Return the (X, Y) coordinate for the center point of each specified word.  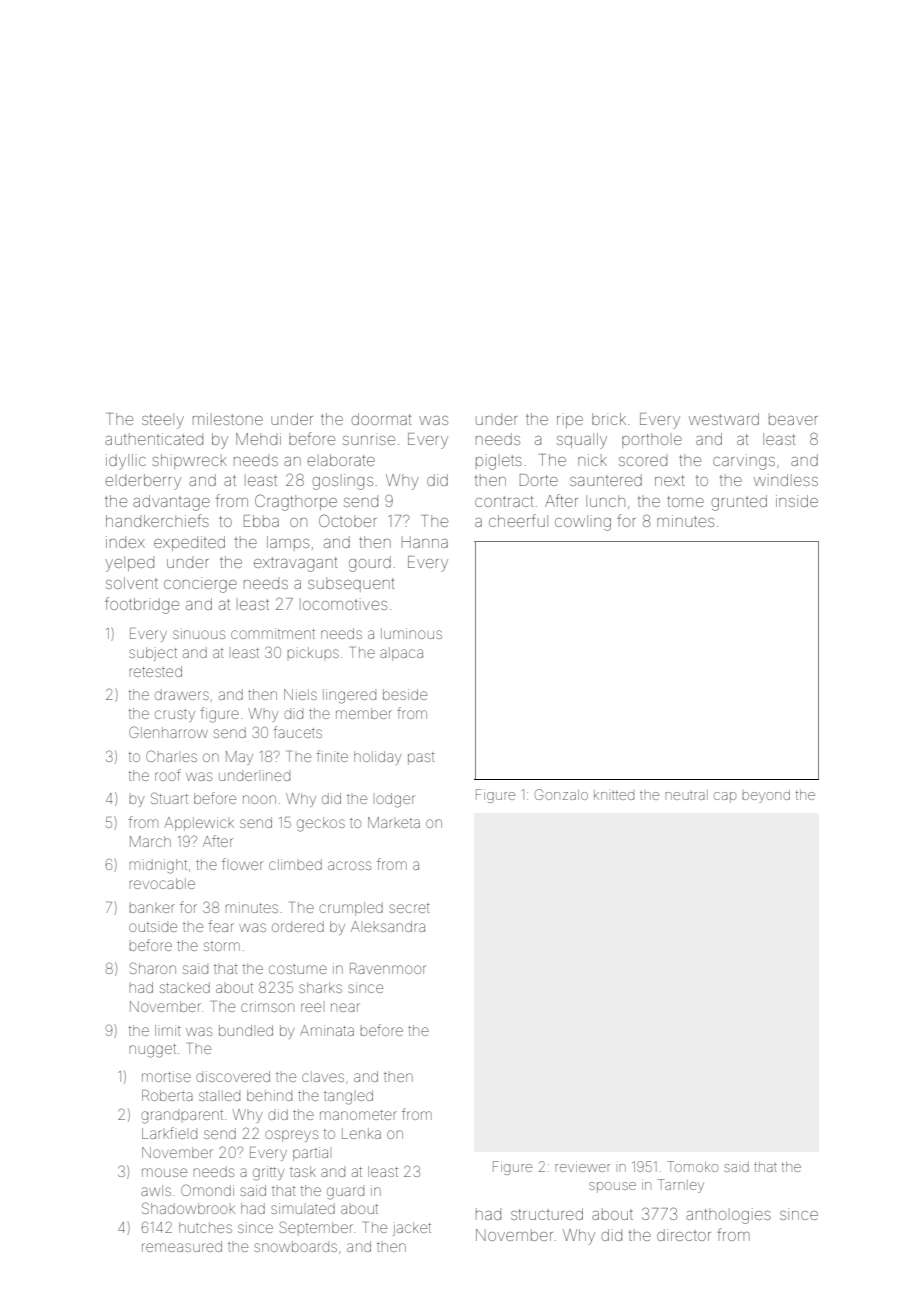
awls (156, 1190)
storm (222, 946)
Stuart (169, 798)
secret (409, 908)
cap (725, 797)
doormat (381, 419)
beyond (766, 796)
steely (163, 421)
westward (724, 419)
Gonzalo (561, 794)
